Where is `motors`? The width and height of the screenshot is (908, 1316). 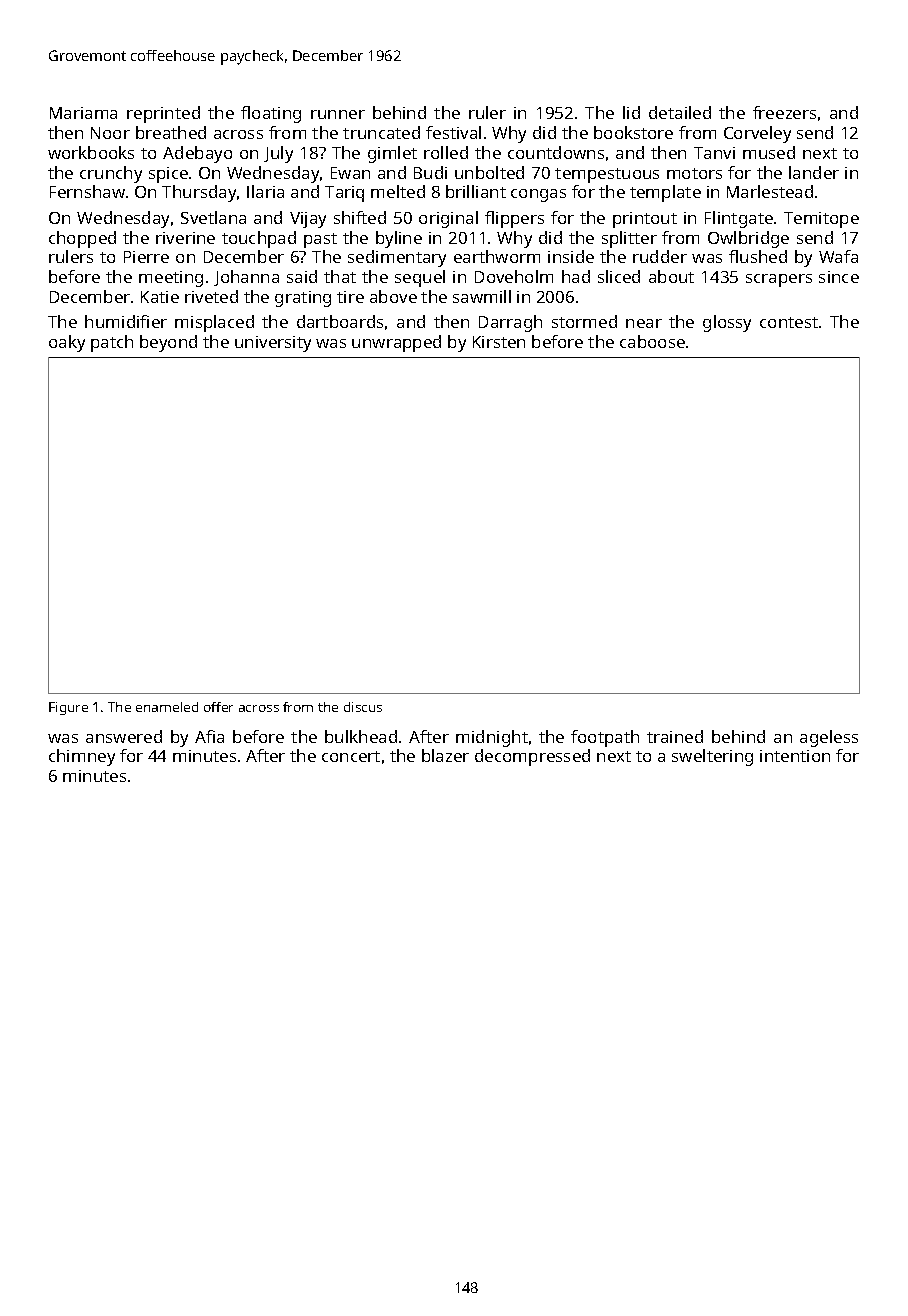 motors is located at coordinates (694, 173).
